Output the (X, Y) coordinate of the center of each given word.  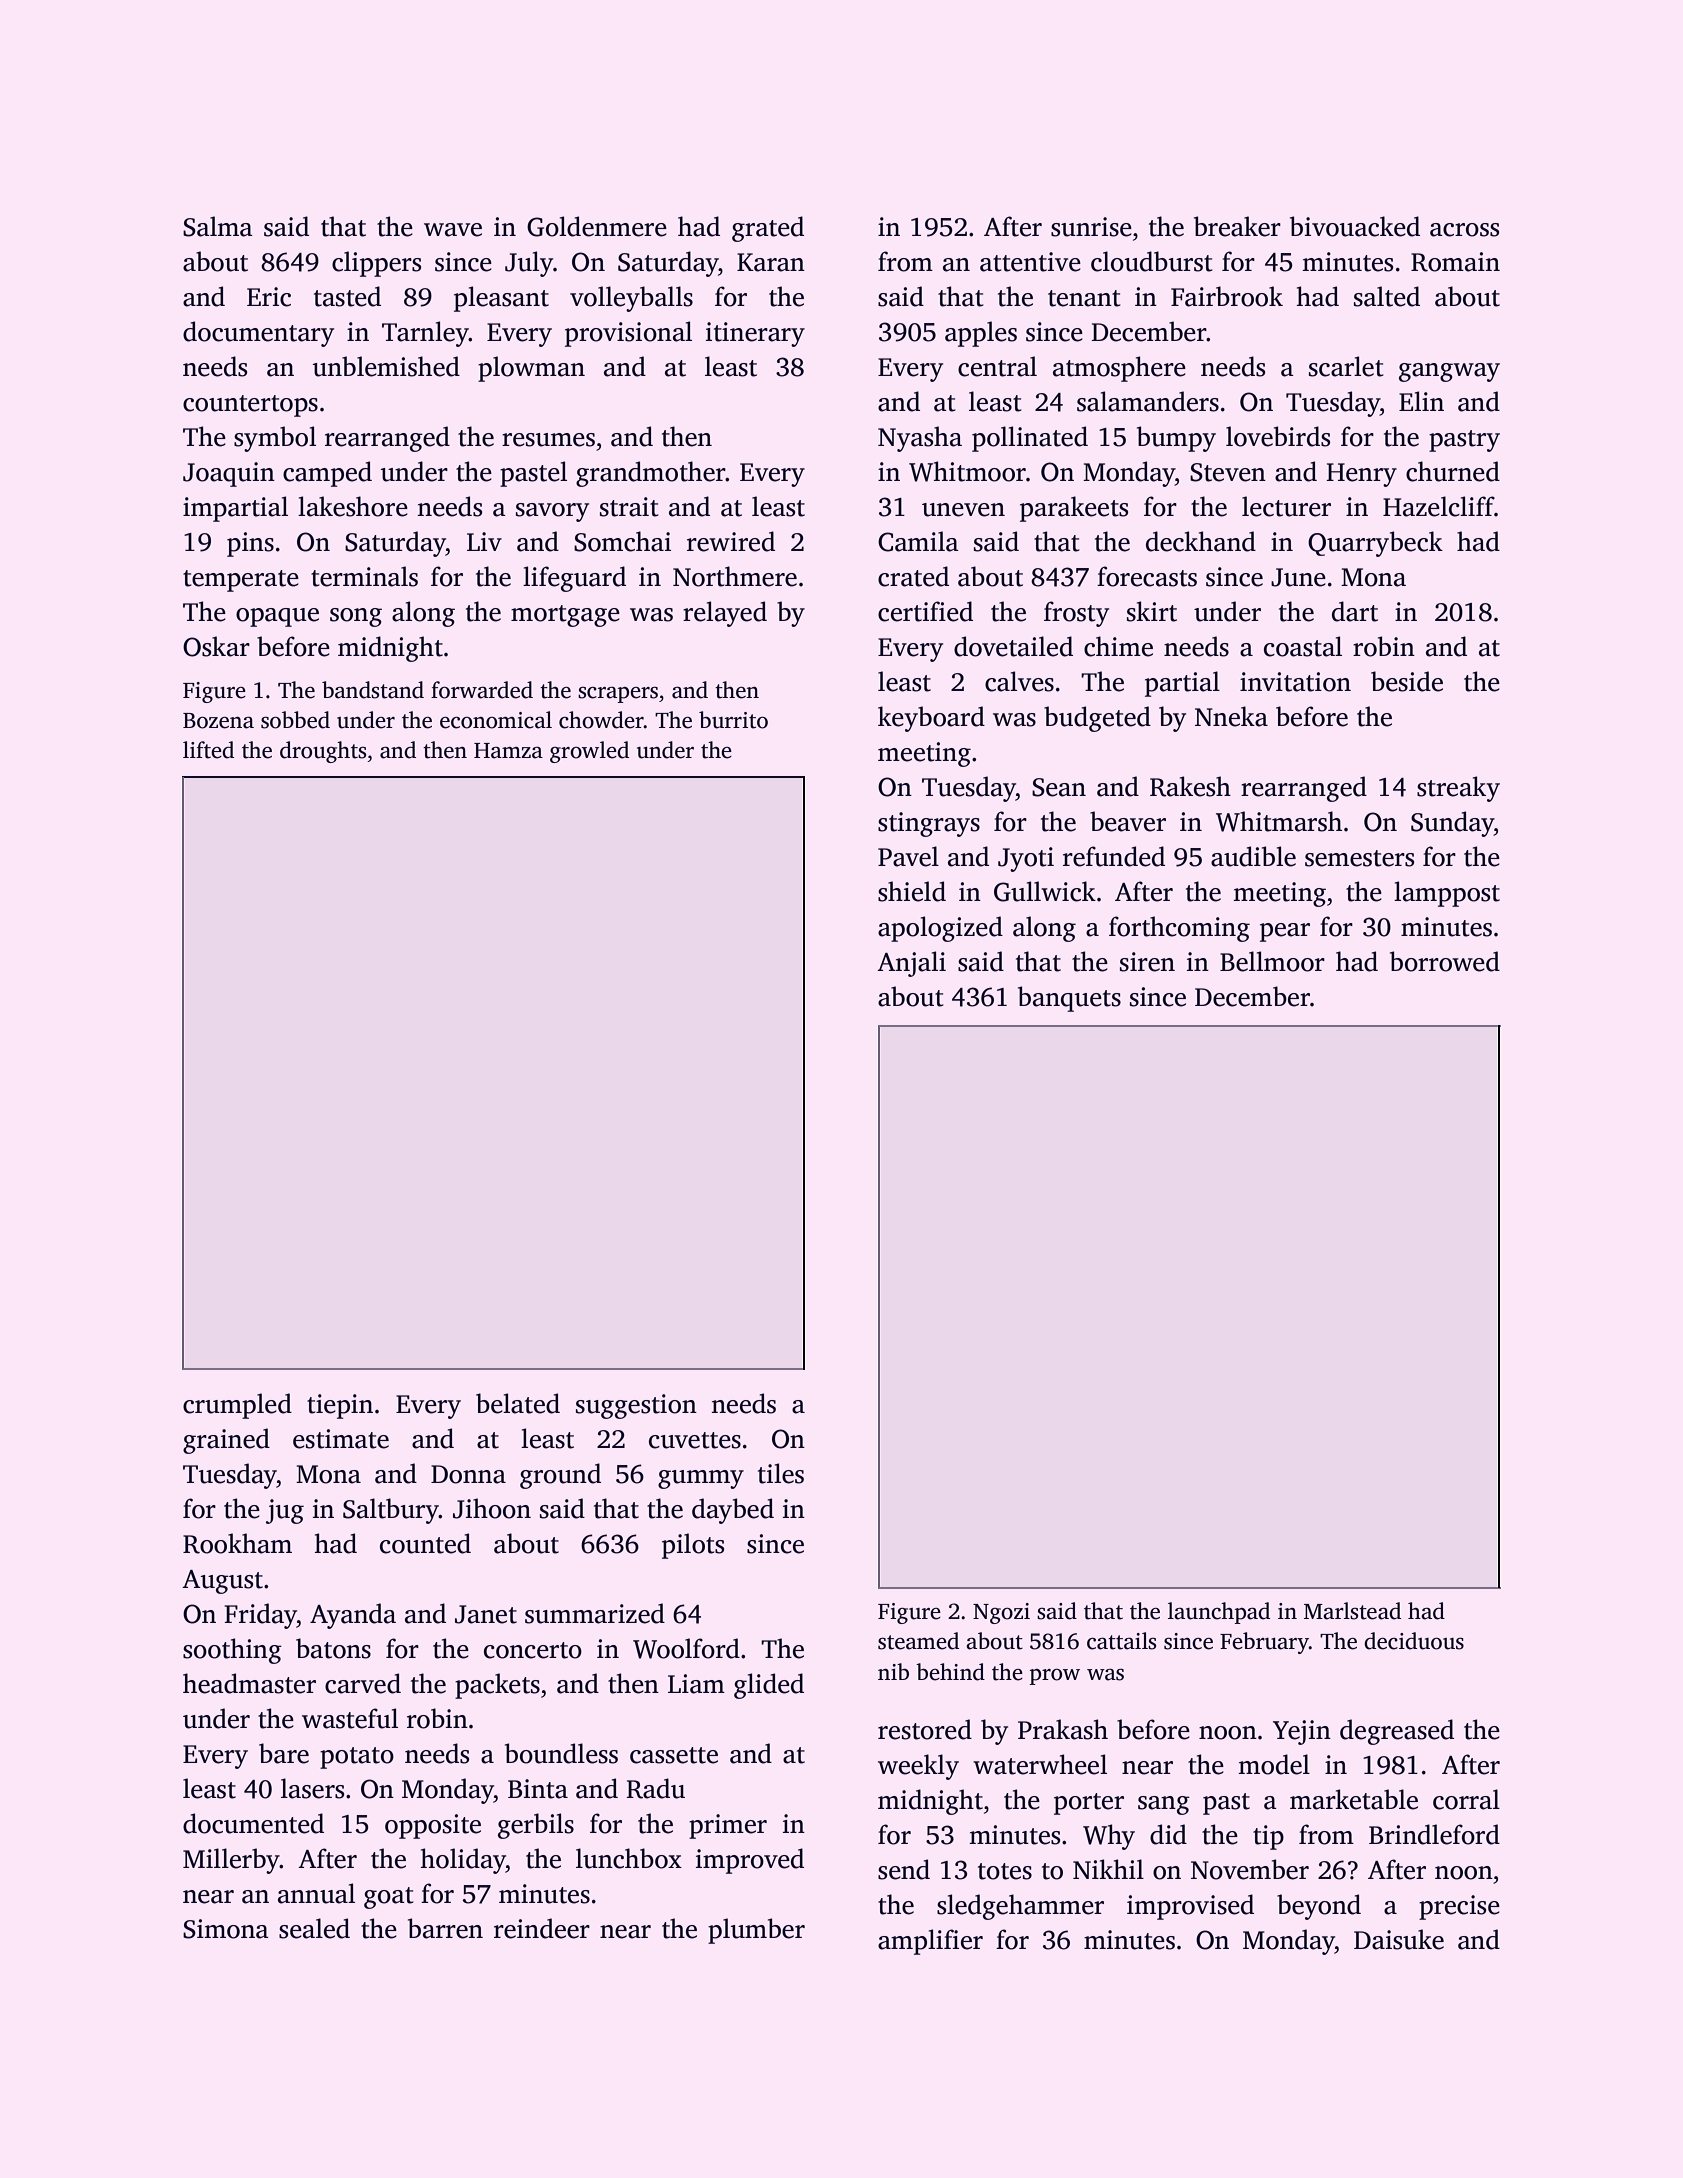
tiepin (340, 1406)
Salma (218, 226)
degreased (1397, 1732)
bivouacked (1355, 226)
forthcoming (1179, 929)
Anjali (911, 964)
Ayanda (353, 1616)
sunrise (1091, 227)
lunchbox (629, 1858)
